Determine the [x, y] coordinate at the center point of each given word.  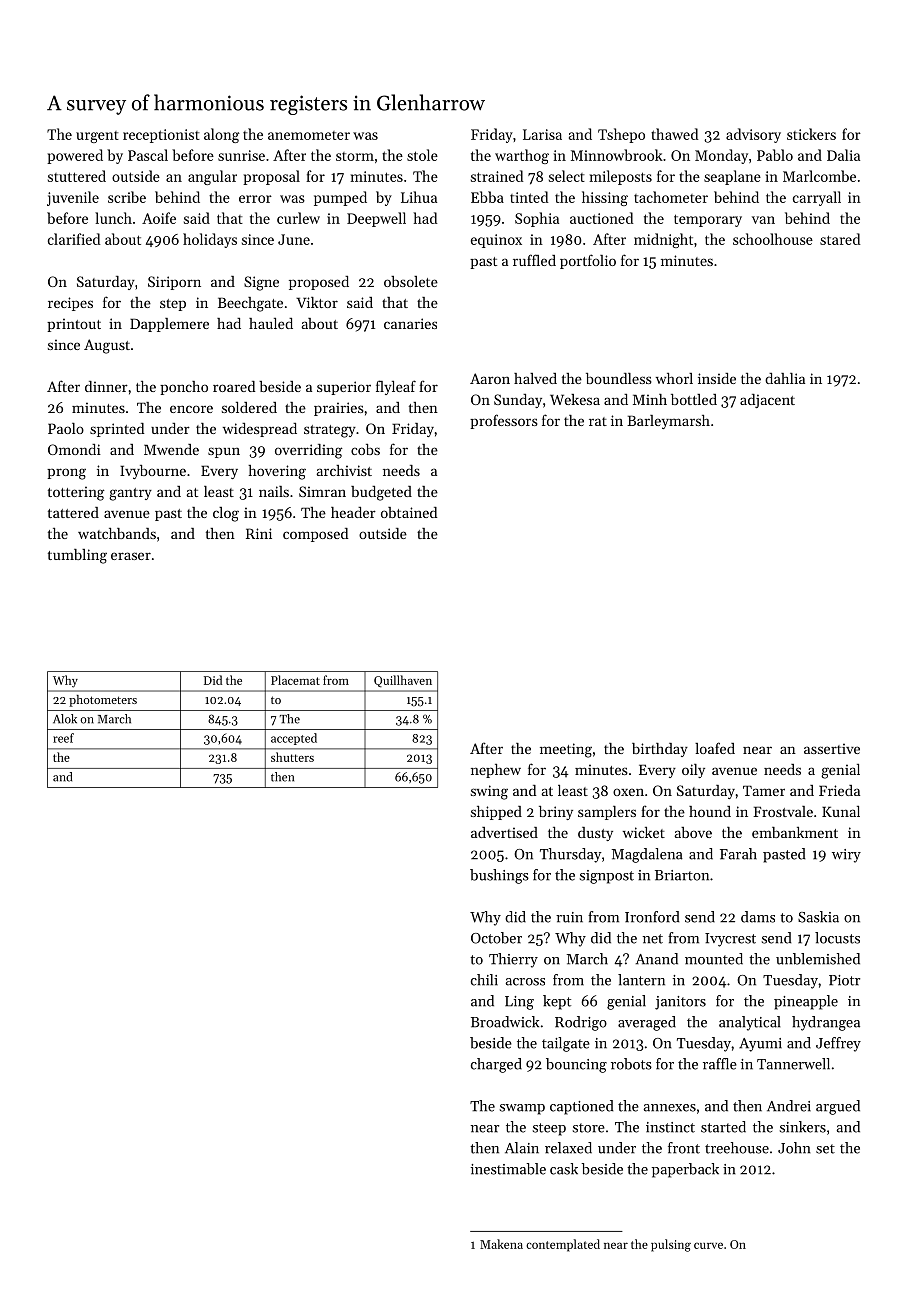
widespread [260, 430]
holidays [210, 240]
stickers [811, 134]
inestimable [508, 1169]
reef [63, 738]
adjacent [767, 401]
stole [422, 155]
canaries [410, 323]
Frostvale [783, 811]
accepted [294, 739]
